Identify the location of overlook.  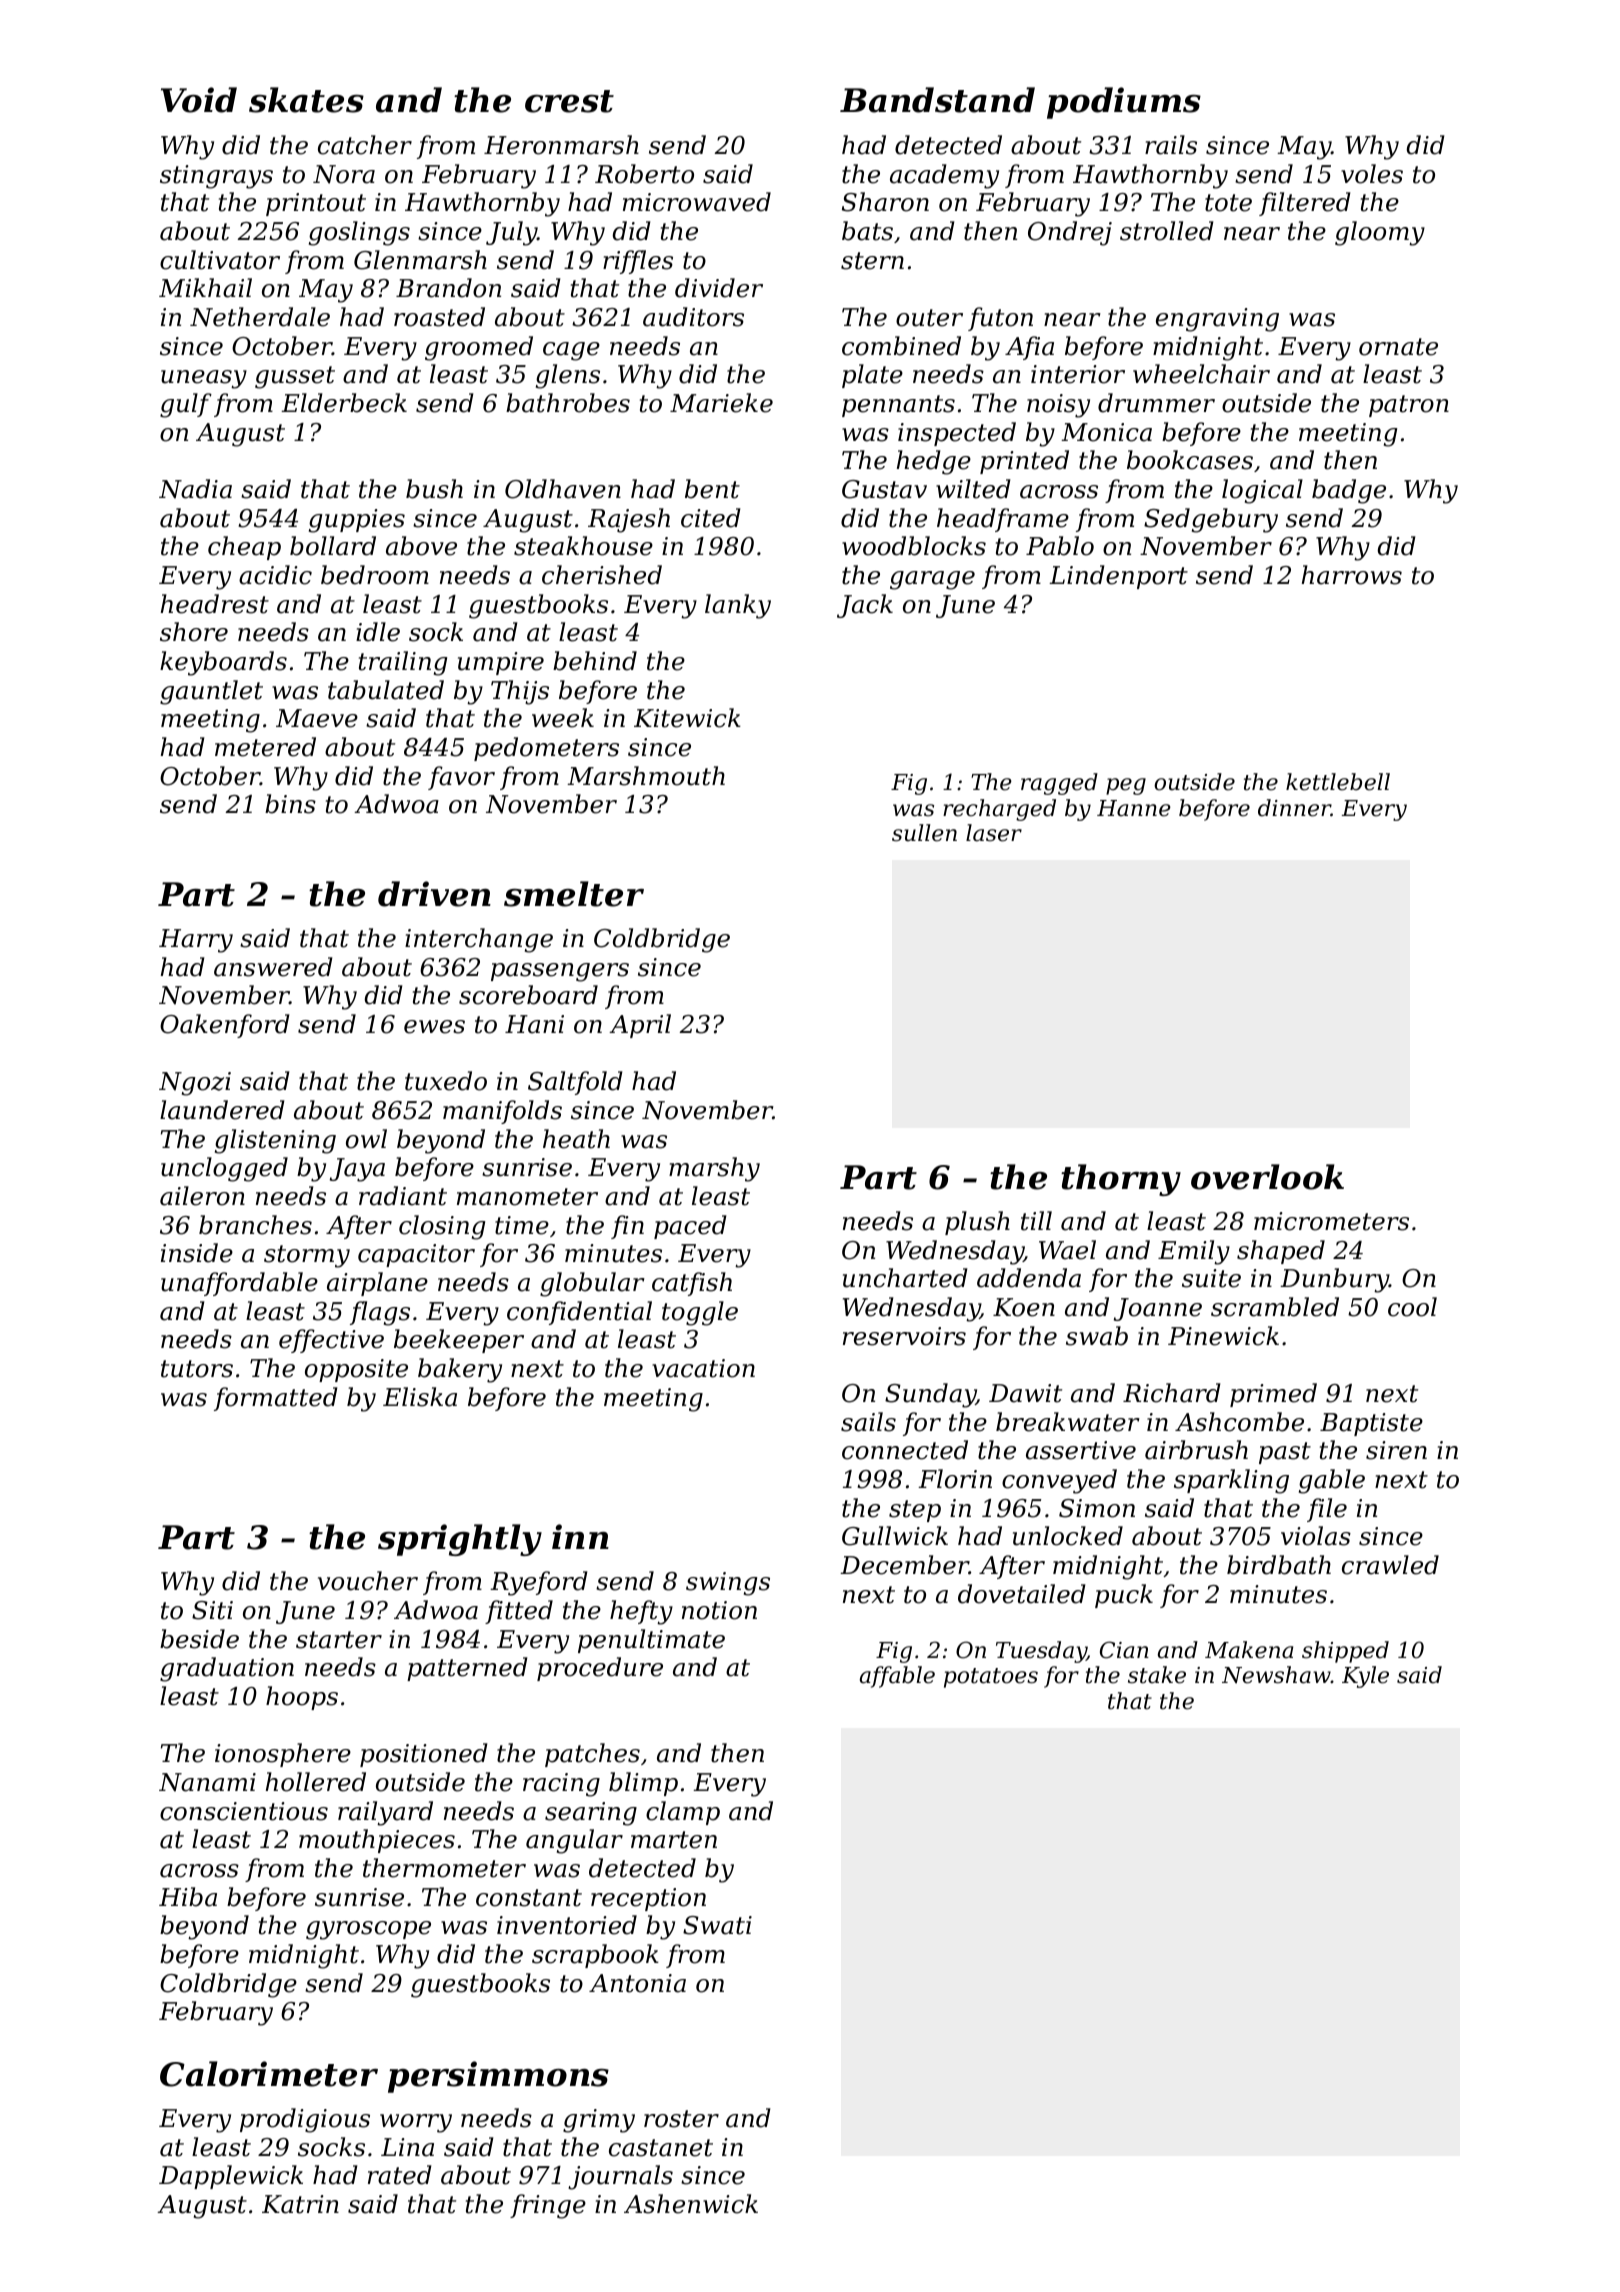
(1267, 1177).
